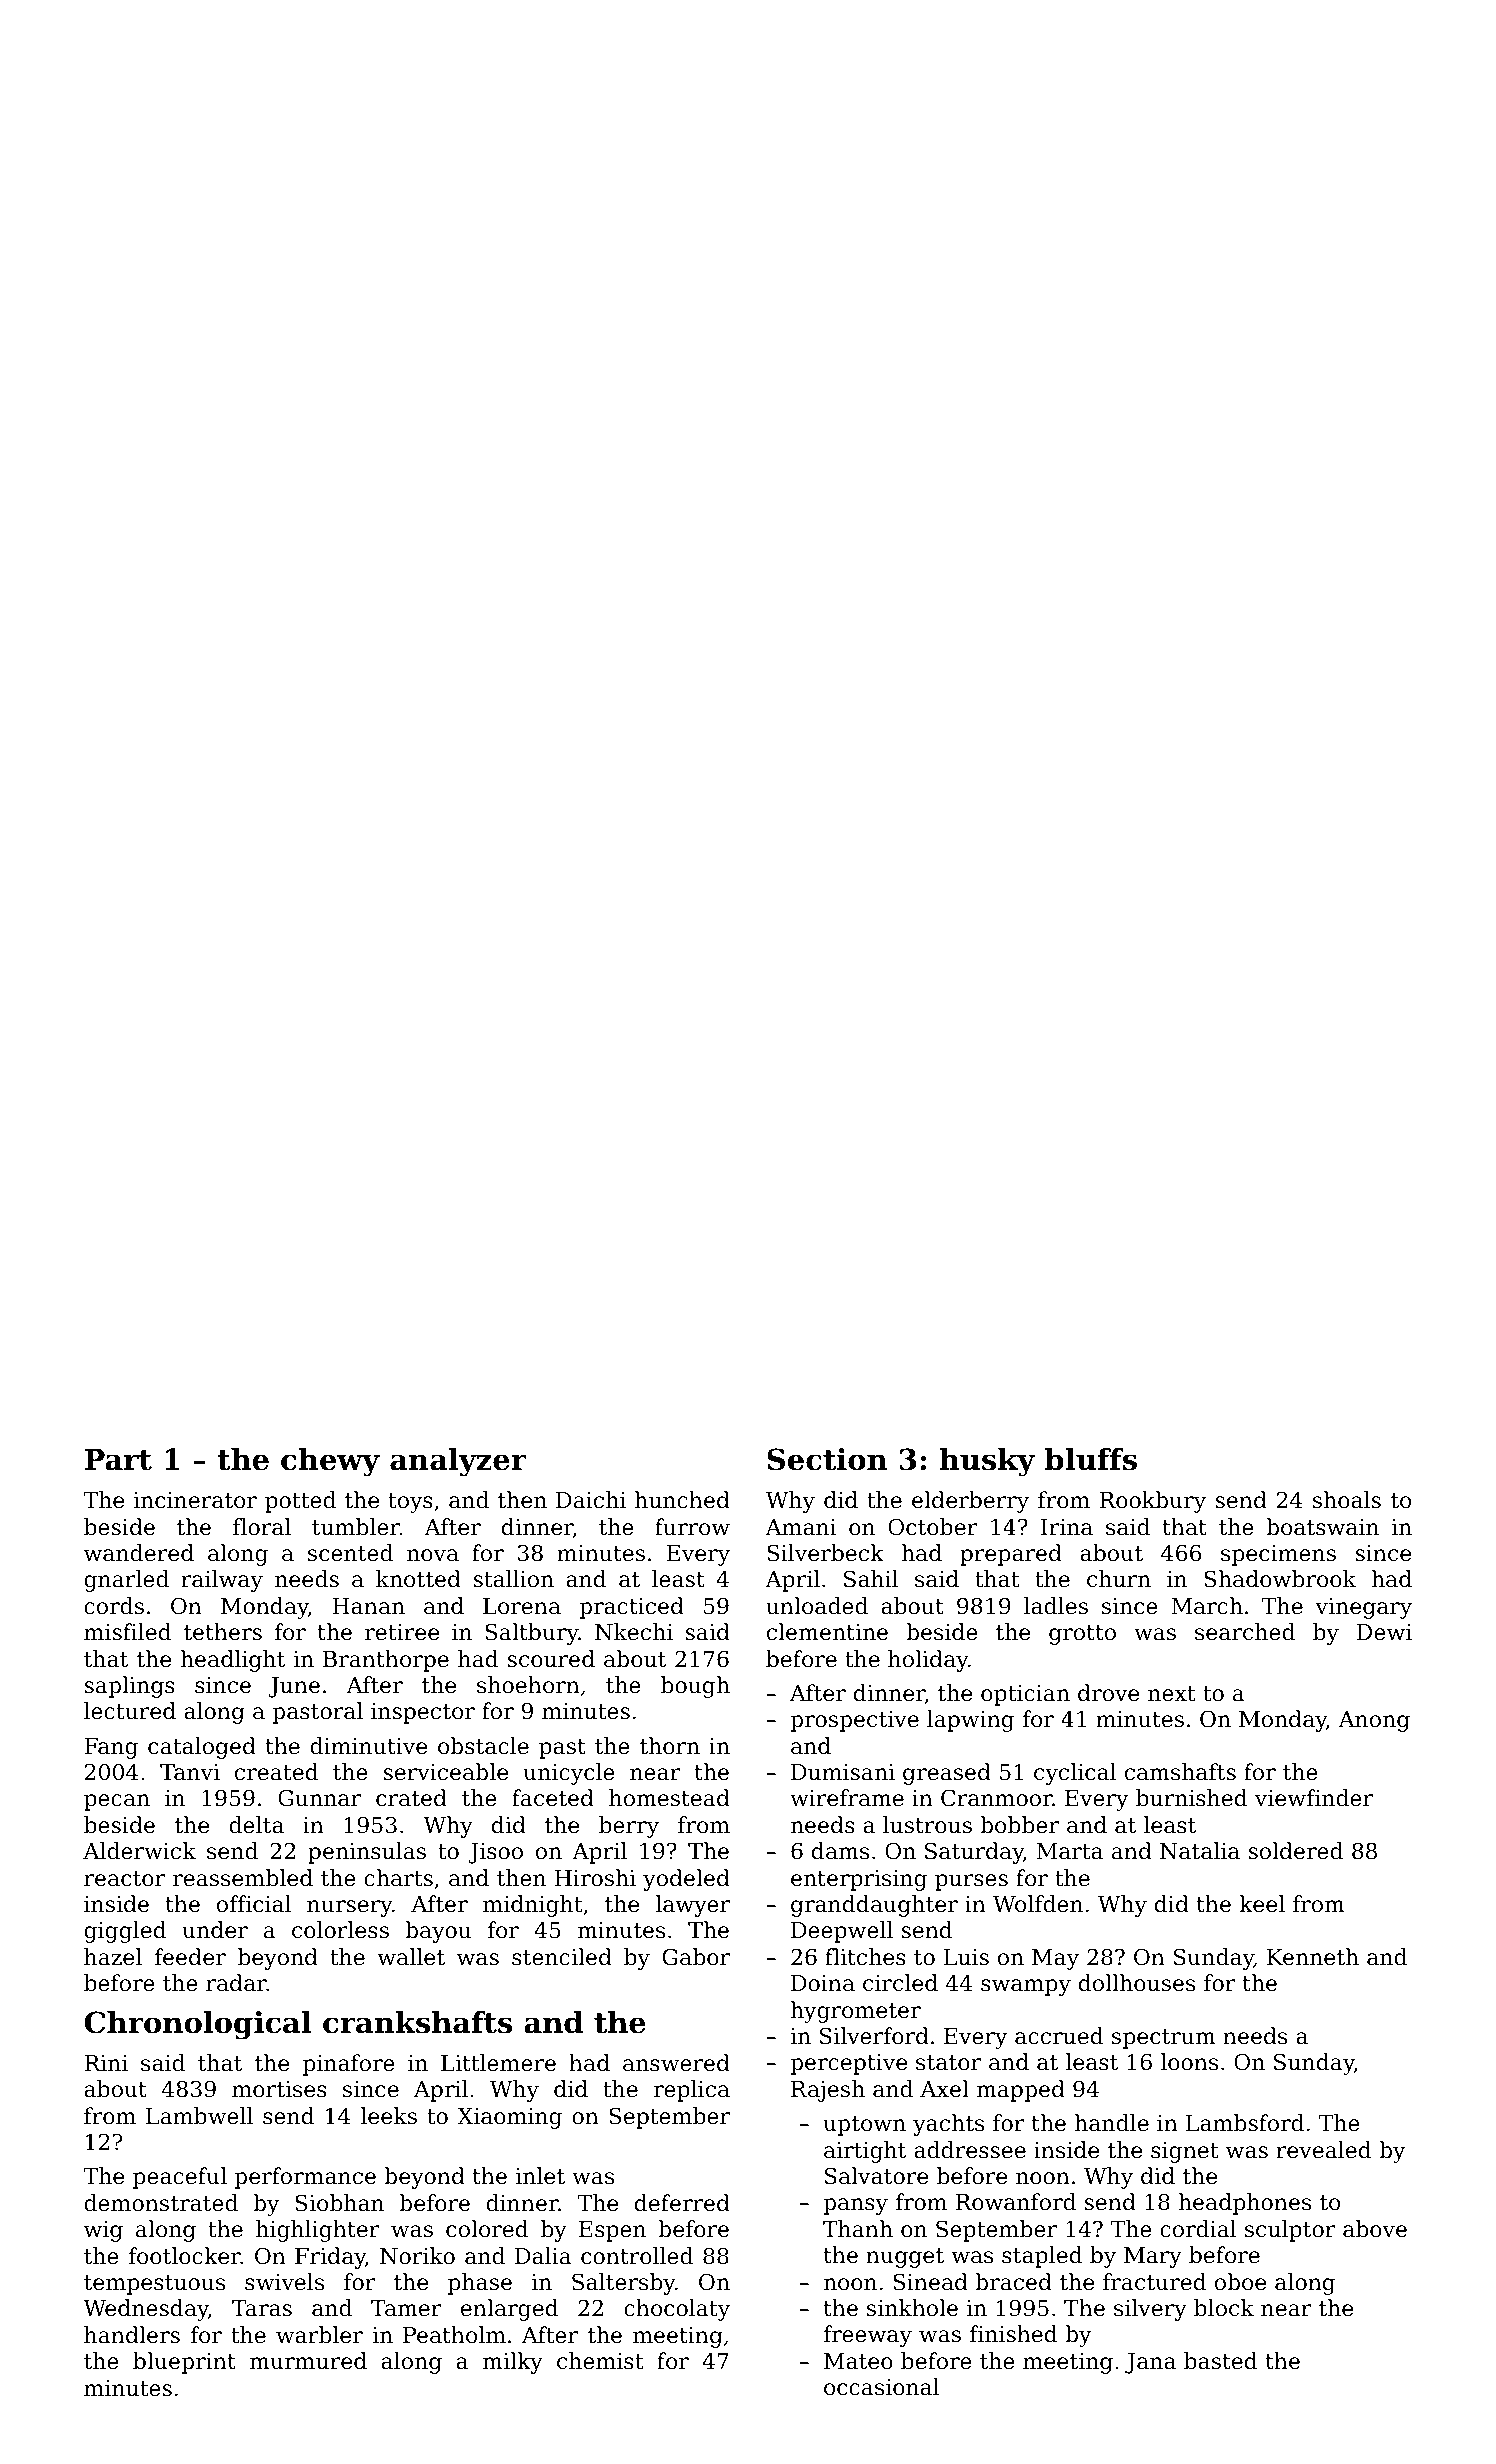 Image resolution: width=1496 pixels, height=2464 pixels. I want to click on Kenneth, so click(1313, 1957).
